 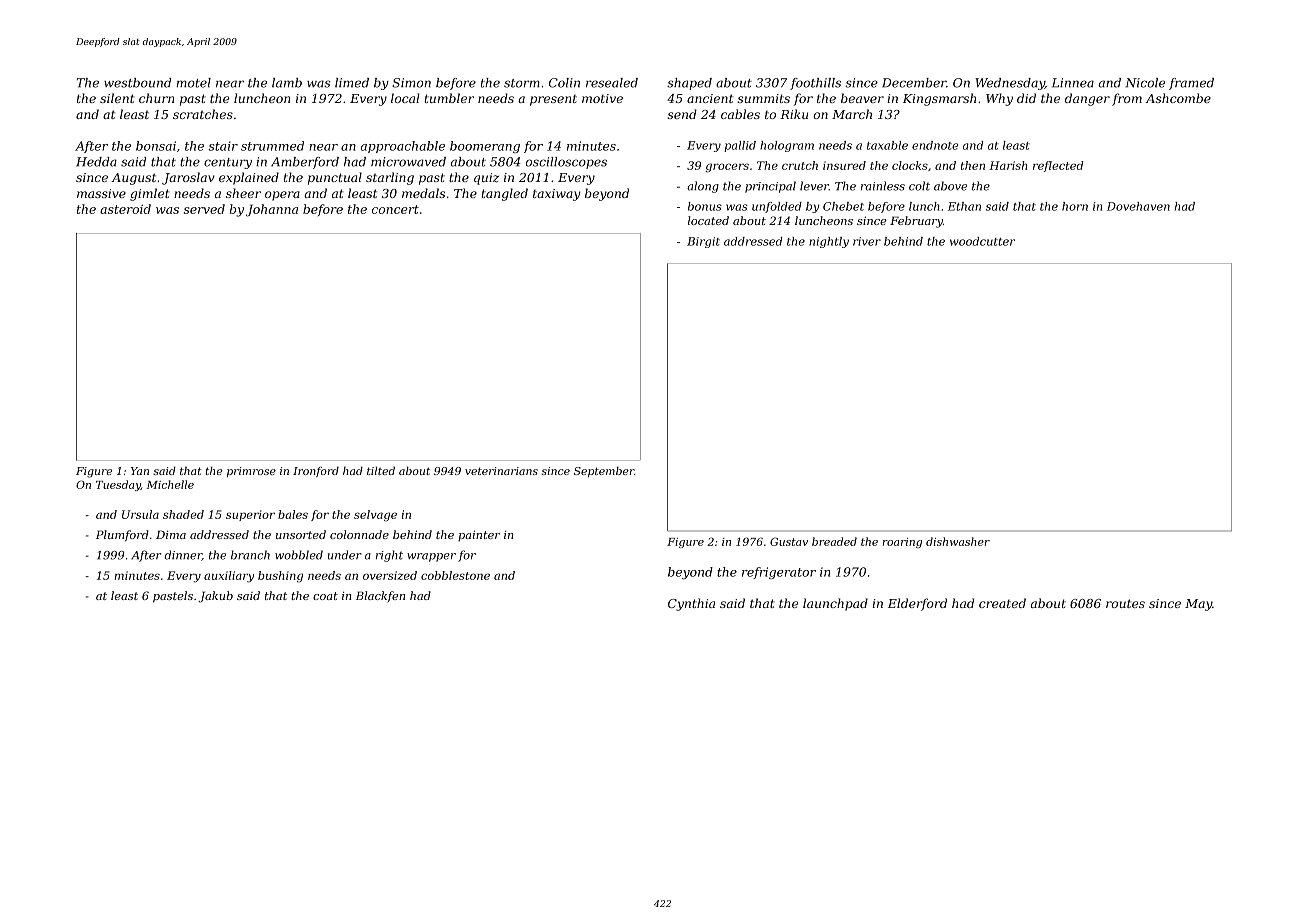 I want to click on tumbler, so click(x=449, y=98).
